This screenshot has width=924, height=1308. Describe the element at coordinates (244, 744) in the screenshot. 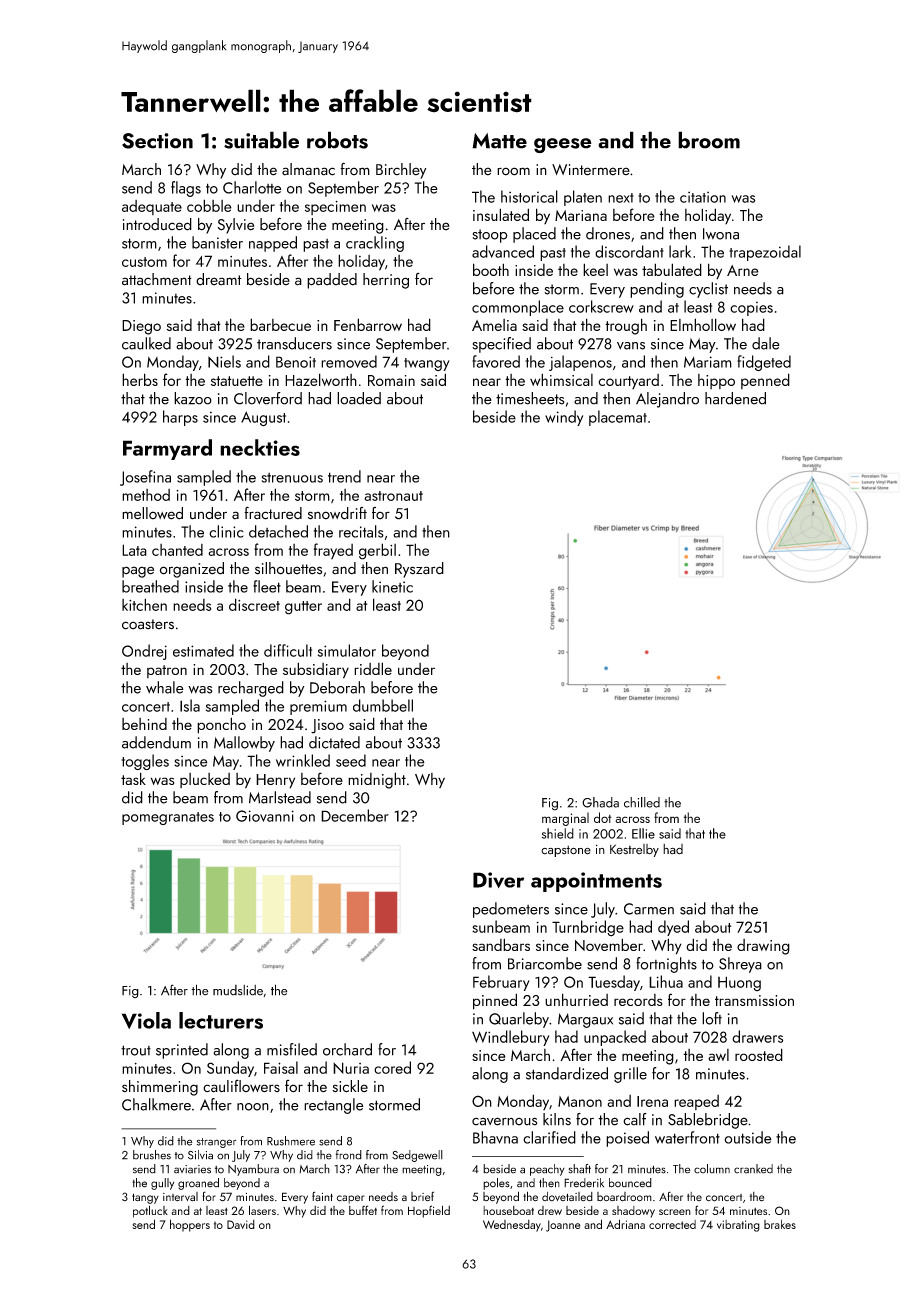

I see `Mallowby` at that location.
